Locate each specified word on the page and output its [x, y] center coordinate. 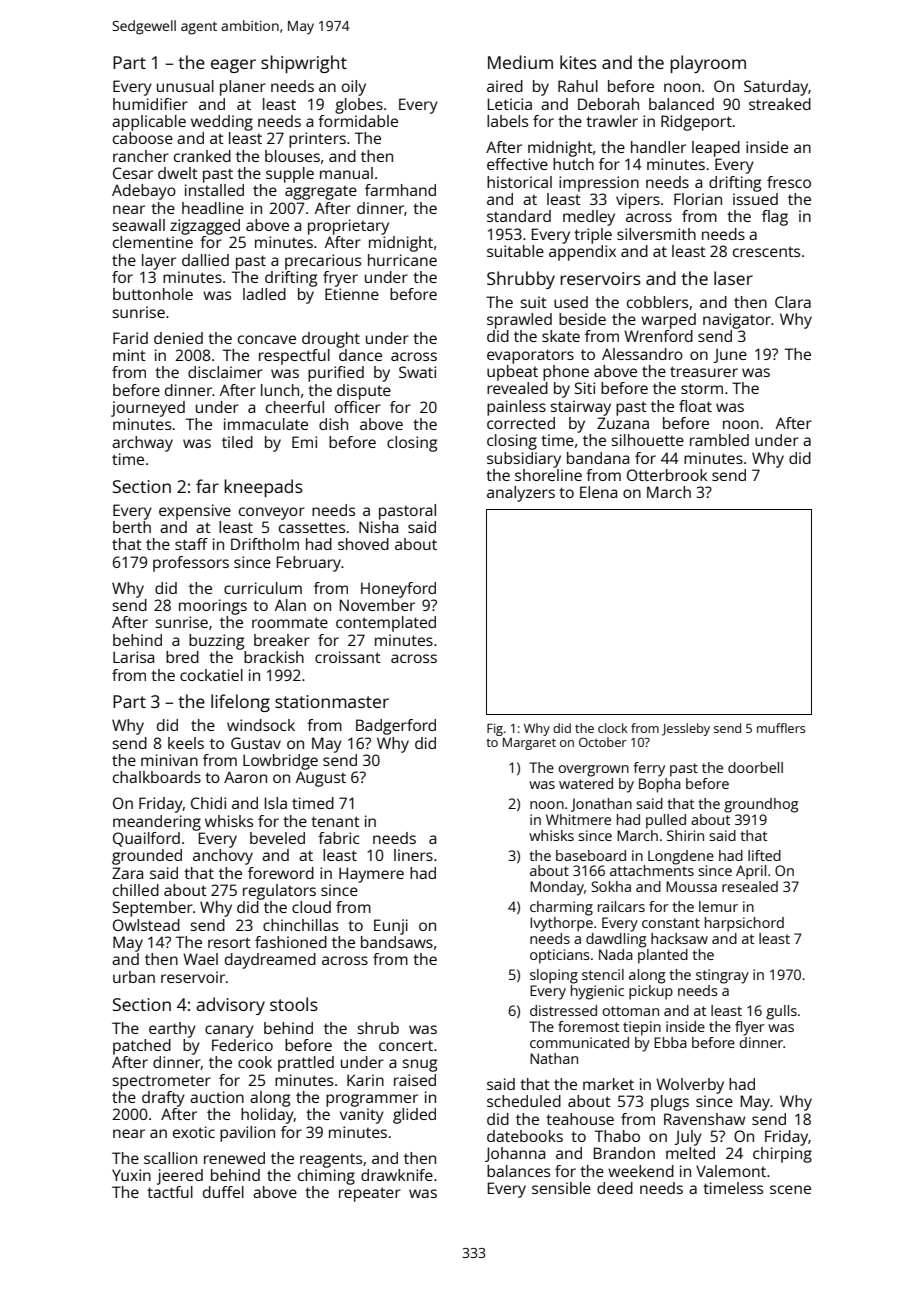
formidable [358, 121]
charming [561, 908]
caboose [143, 138]
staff [191, 544]
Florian [698, 199]
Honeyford [398, 590]
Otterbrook [667, 475]
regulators [279, 892]
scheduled [524, 1101]
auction [217, 1097]
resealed [750, 886]
